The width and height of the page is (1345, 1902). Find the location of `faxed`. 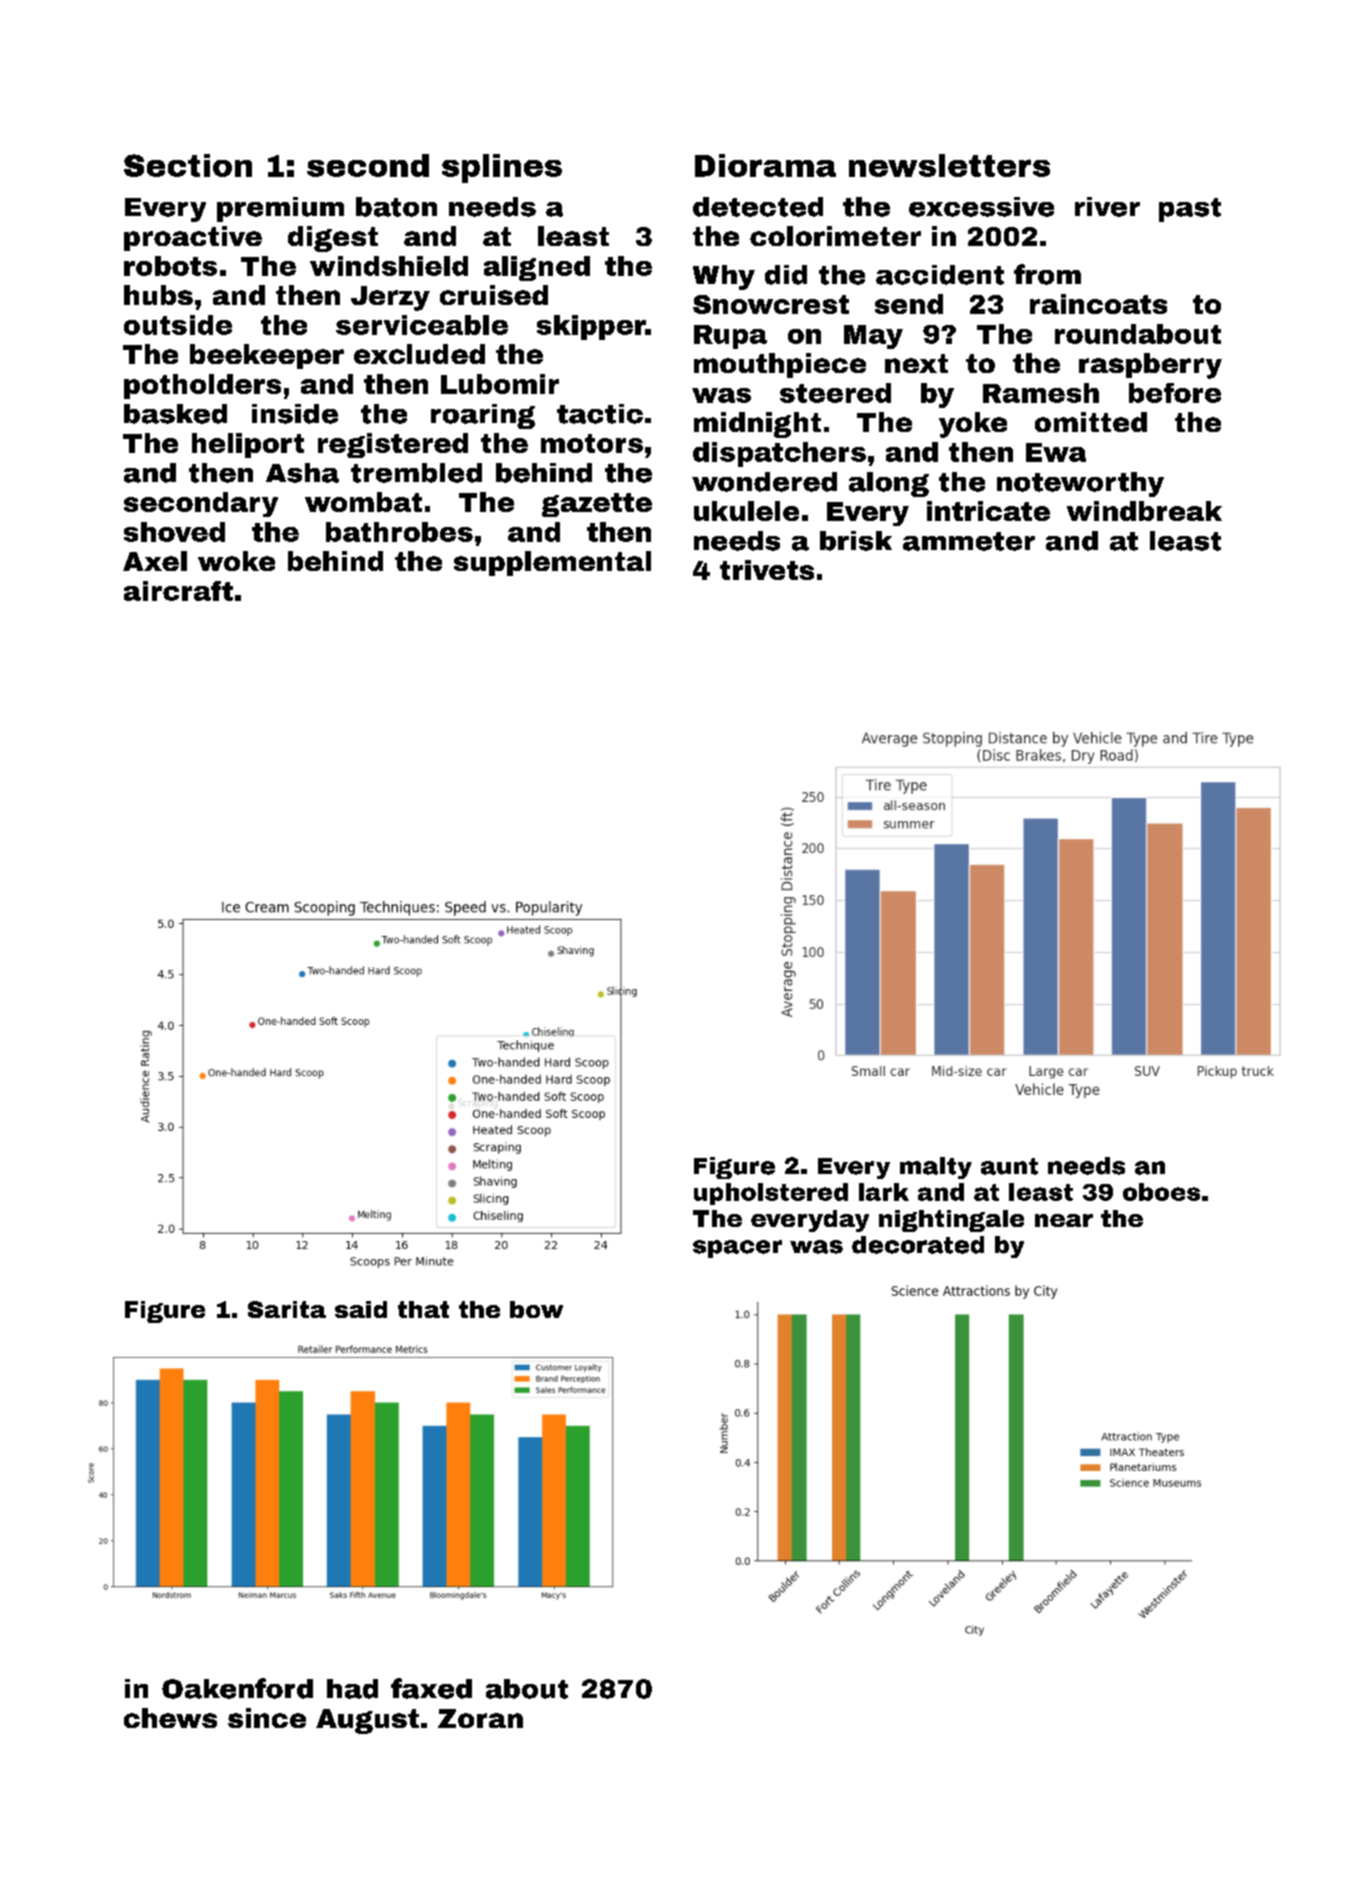

faxed is located at coordinates (431, 1688).
